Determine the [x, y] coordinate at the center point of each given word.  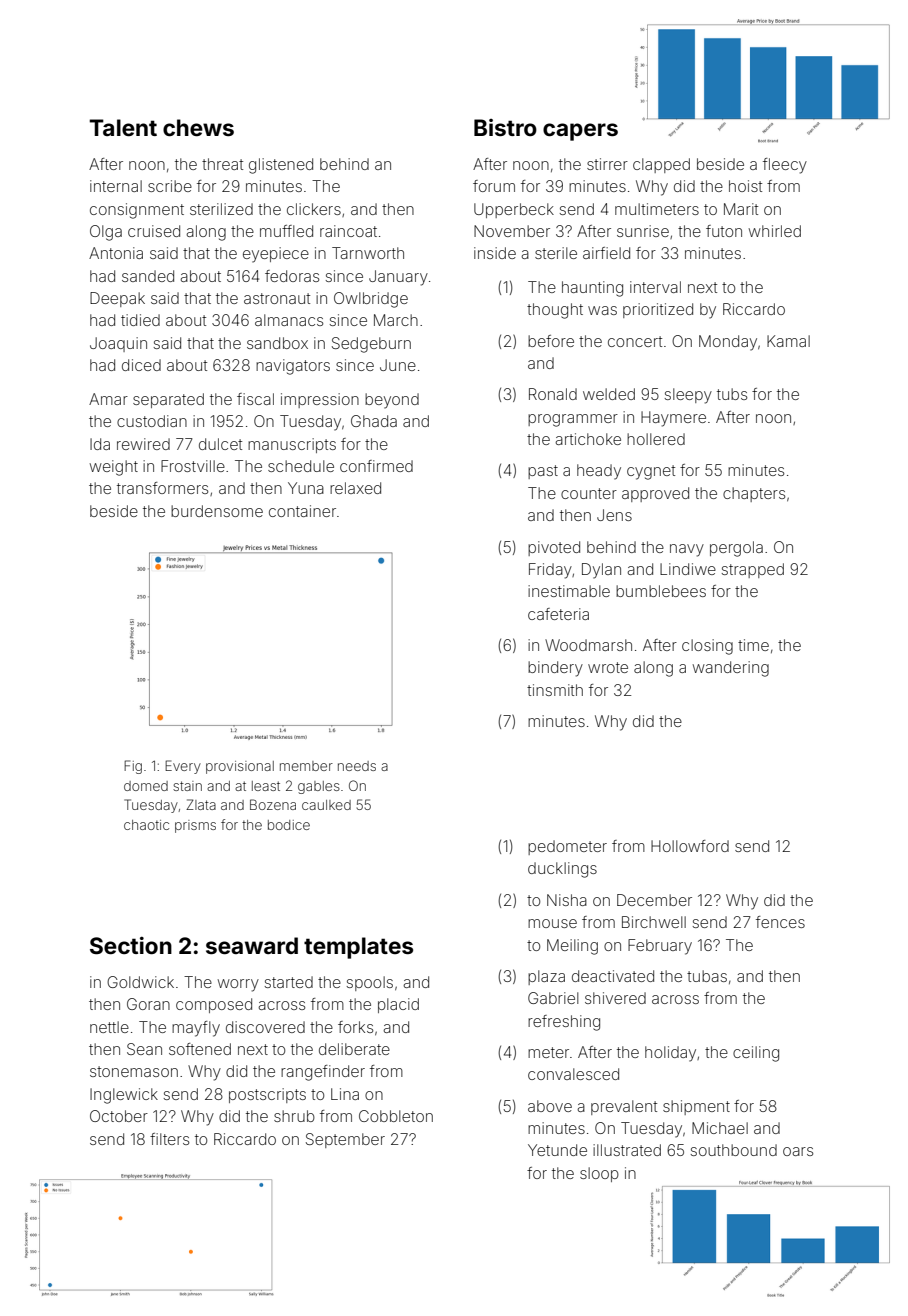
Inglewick [124, 1096]
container [302, 511]
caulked [326, 805]
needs [357, 766]
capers [580, 132]
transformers [162, 488]
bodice [289, 825]
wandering [731, 669]
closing [707, 647]
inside [495, 253]
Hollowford [690, 846]
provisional [240, 767]
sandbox [277, 343]
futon [724, 231]
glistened [281, 166]
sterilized [221, 209]
